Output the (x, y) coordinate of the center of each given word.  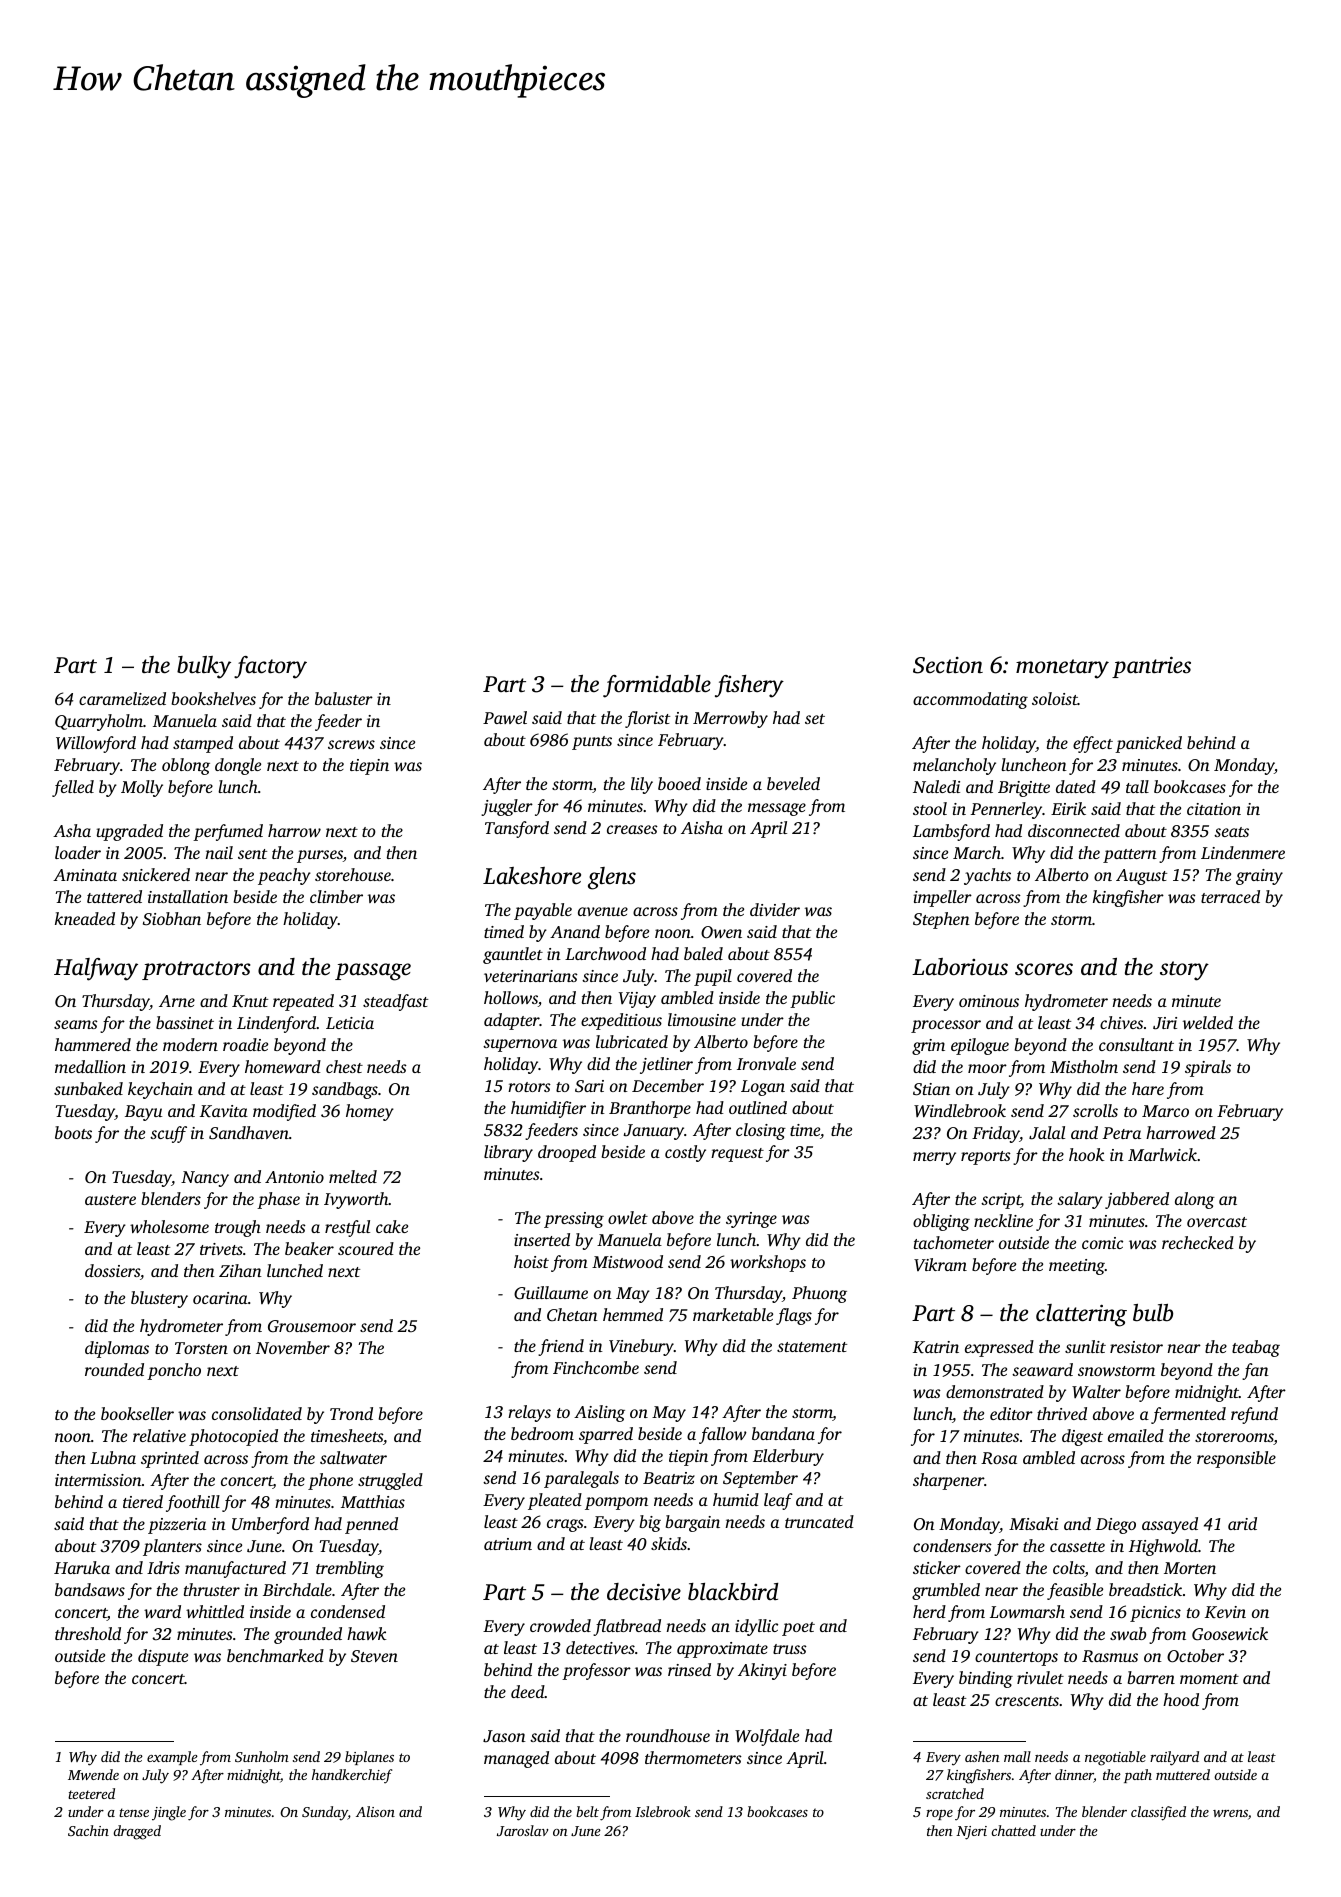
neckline (1003, 1220)
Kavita (224, 1111)
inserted (542, 1239)
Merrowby (730, 719)
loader (78, 852)
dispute (163, 1657)
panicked (1148, 744)
